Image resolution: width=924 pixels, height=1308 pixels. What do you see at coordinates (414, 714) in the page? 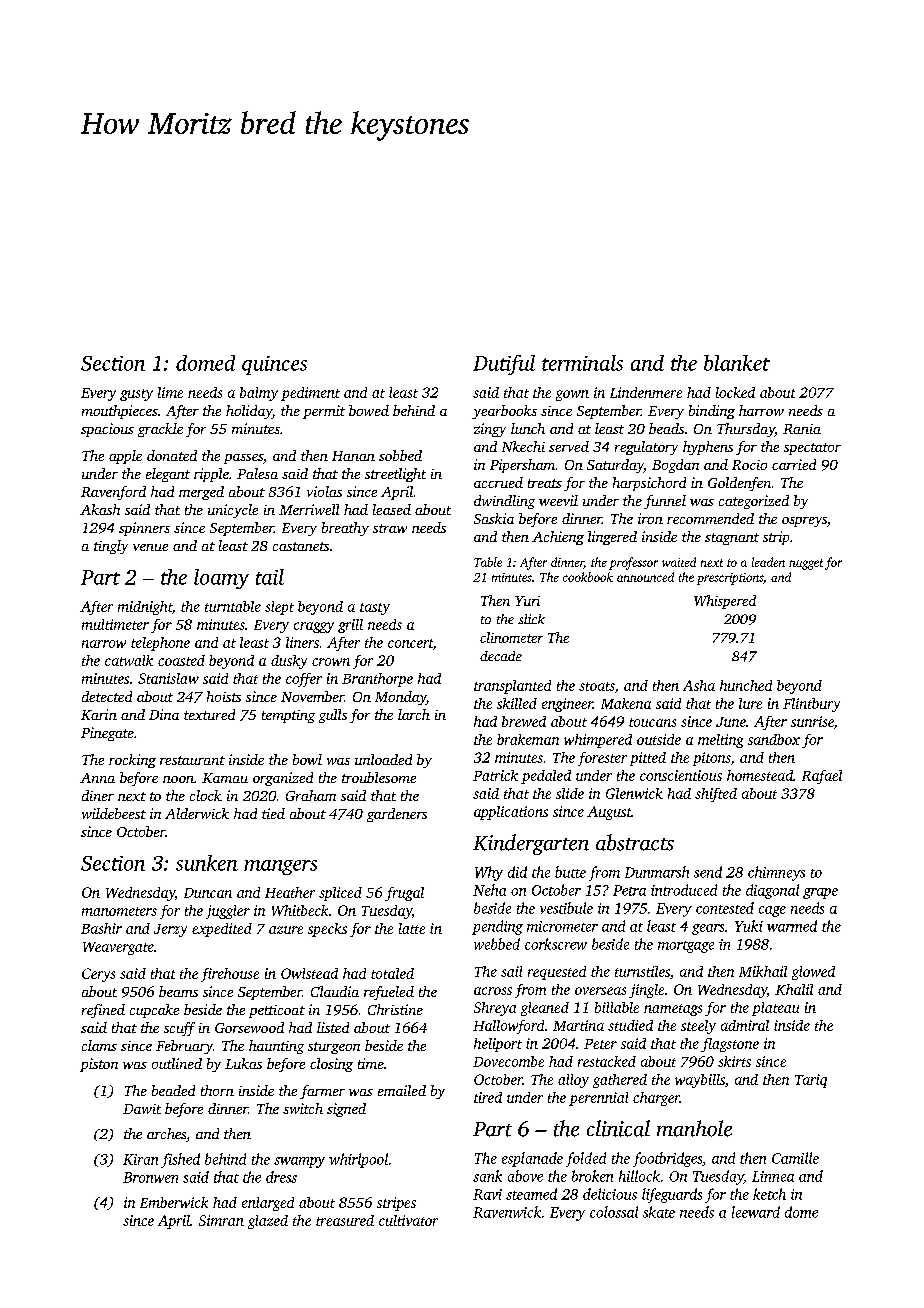
I see `larch` at bounding box center [414, 714].
